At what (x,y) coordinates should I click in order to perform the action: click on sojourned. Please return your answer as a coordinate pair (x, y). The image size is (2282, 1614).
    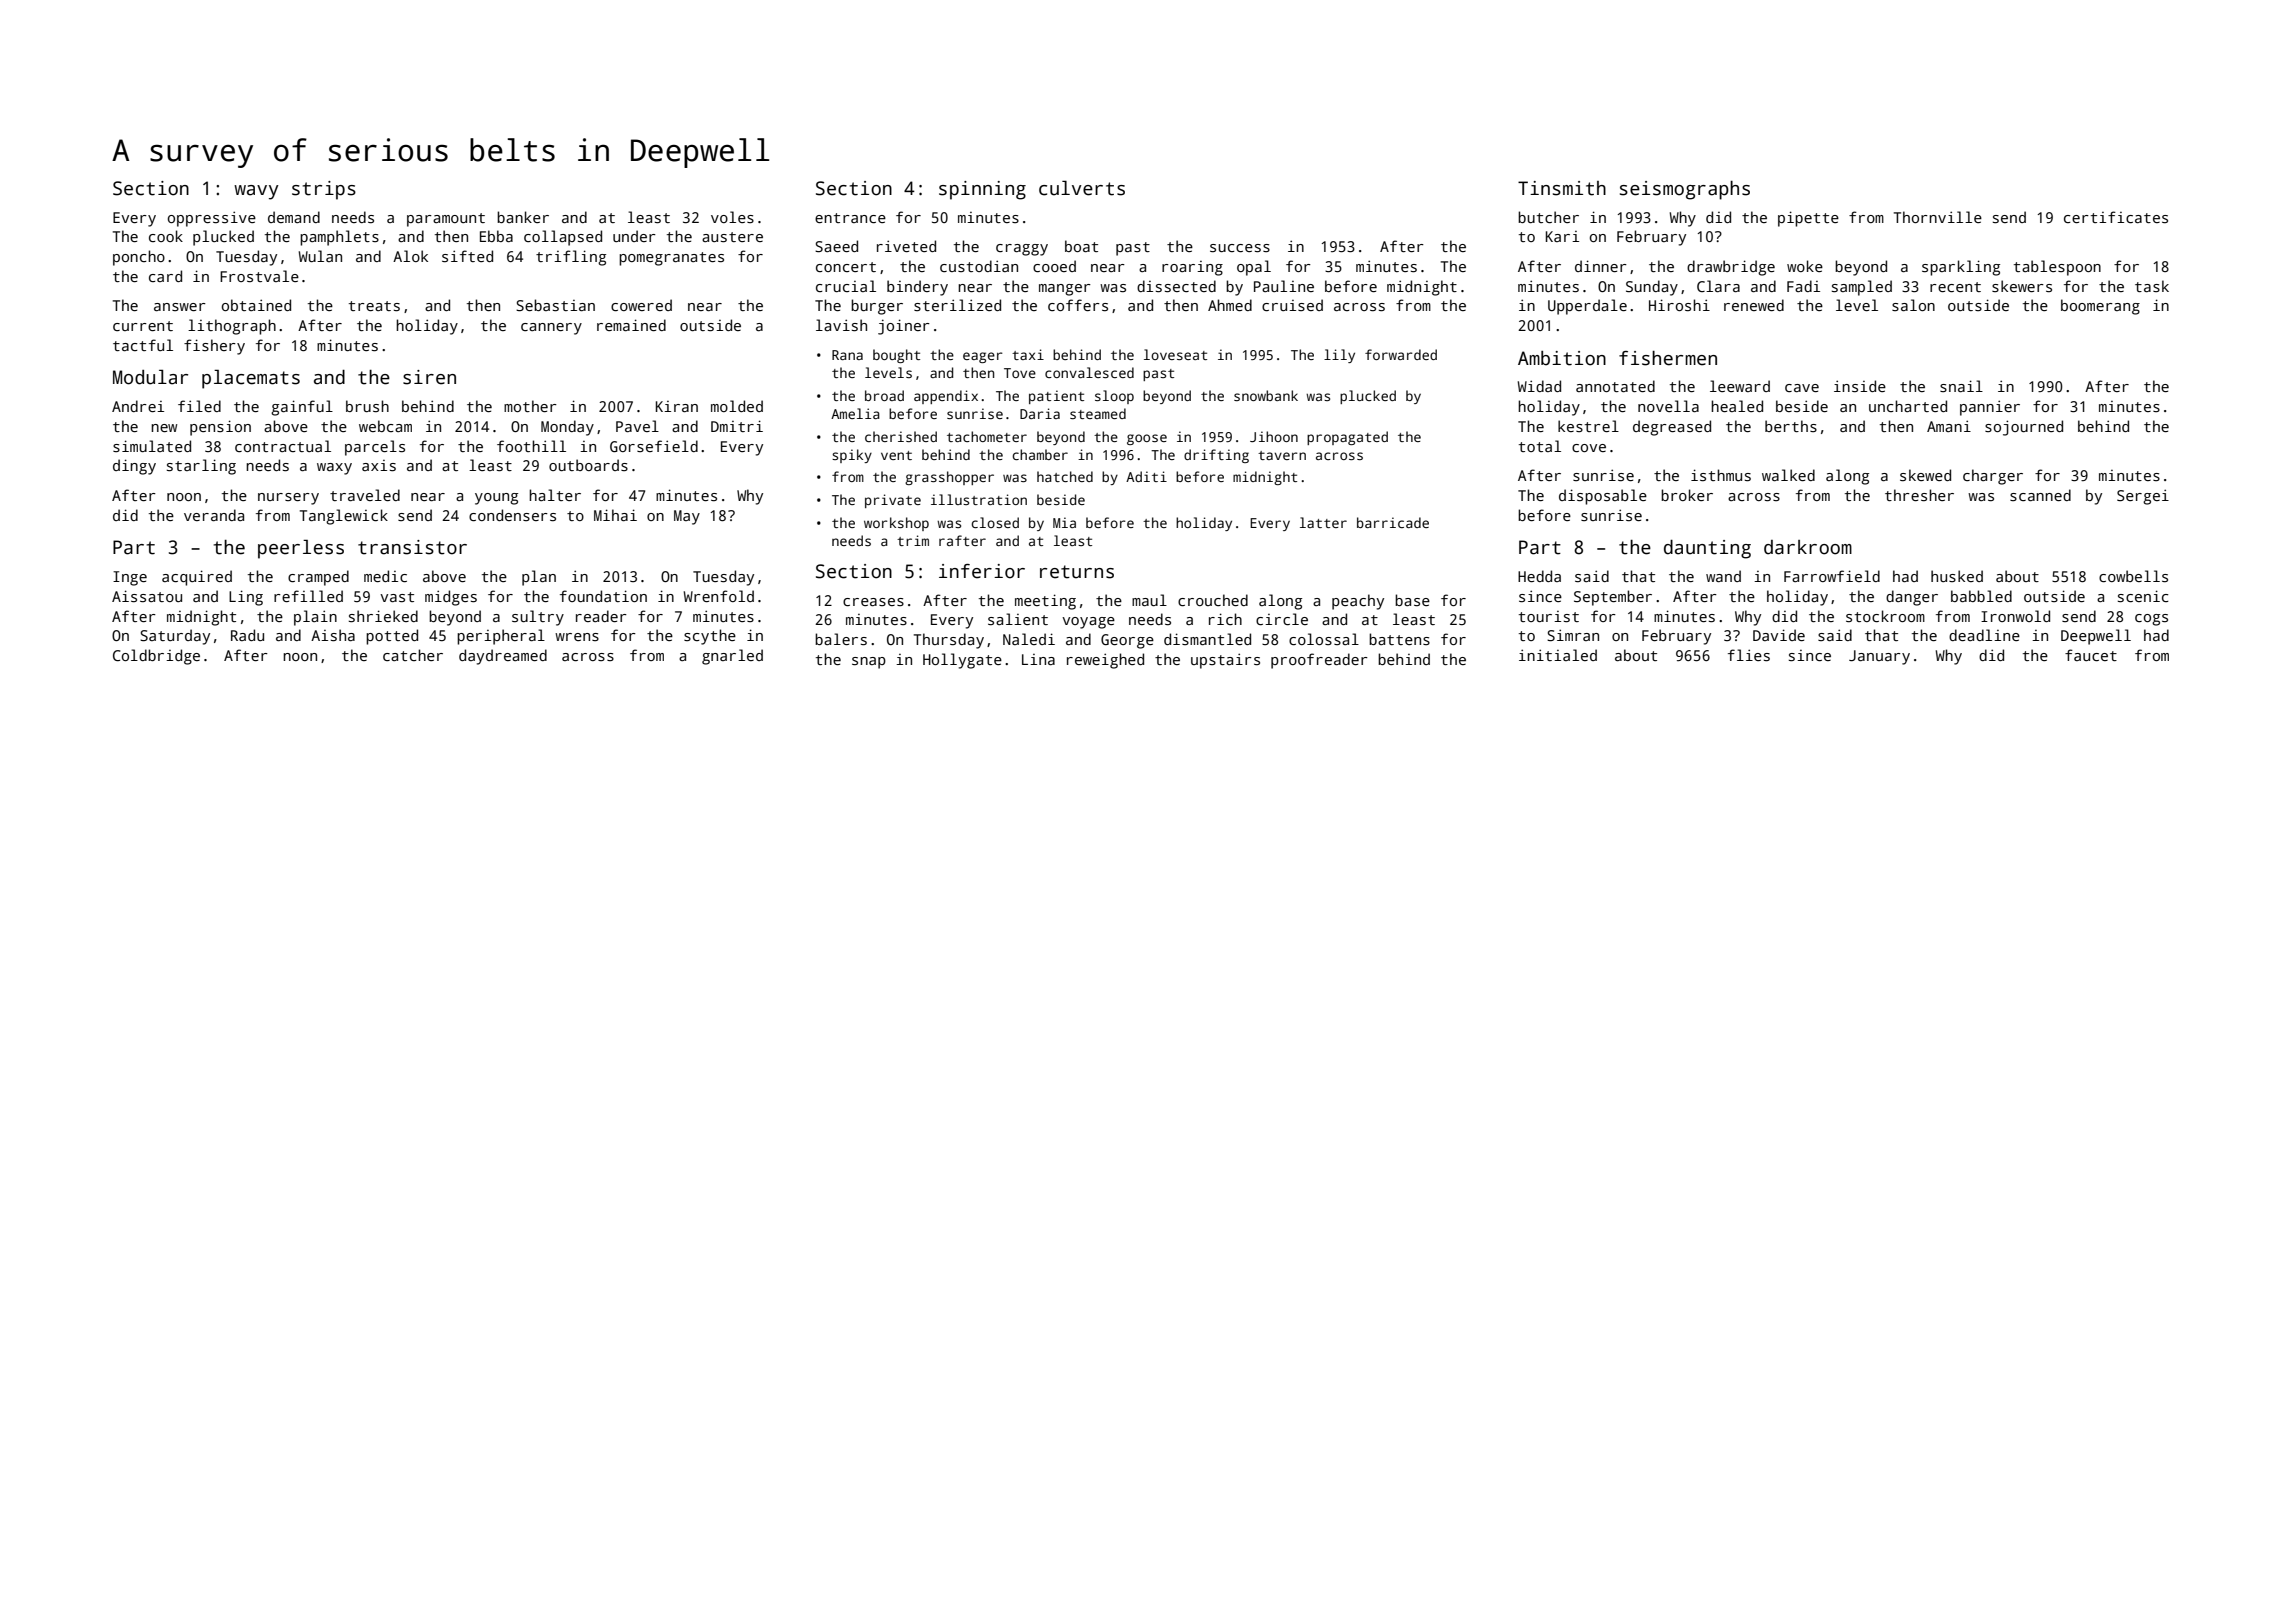
    Looking at the image, I should click on (2024, 428).
